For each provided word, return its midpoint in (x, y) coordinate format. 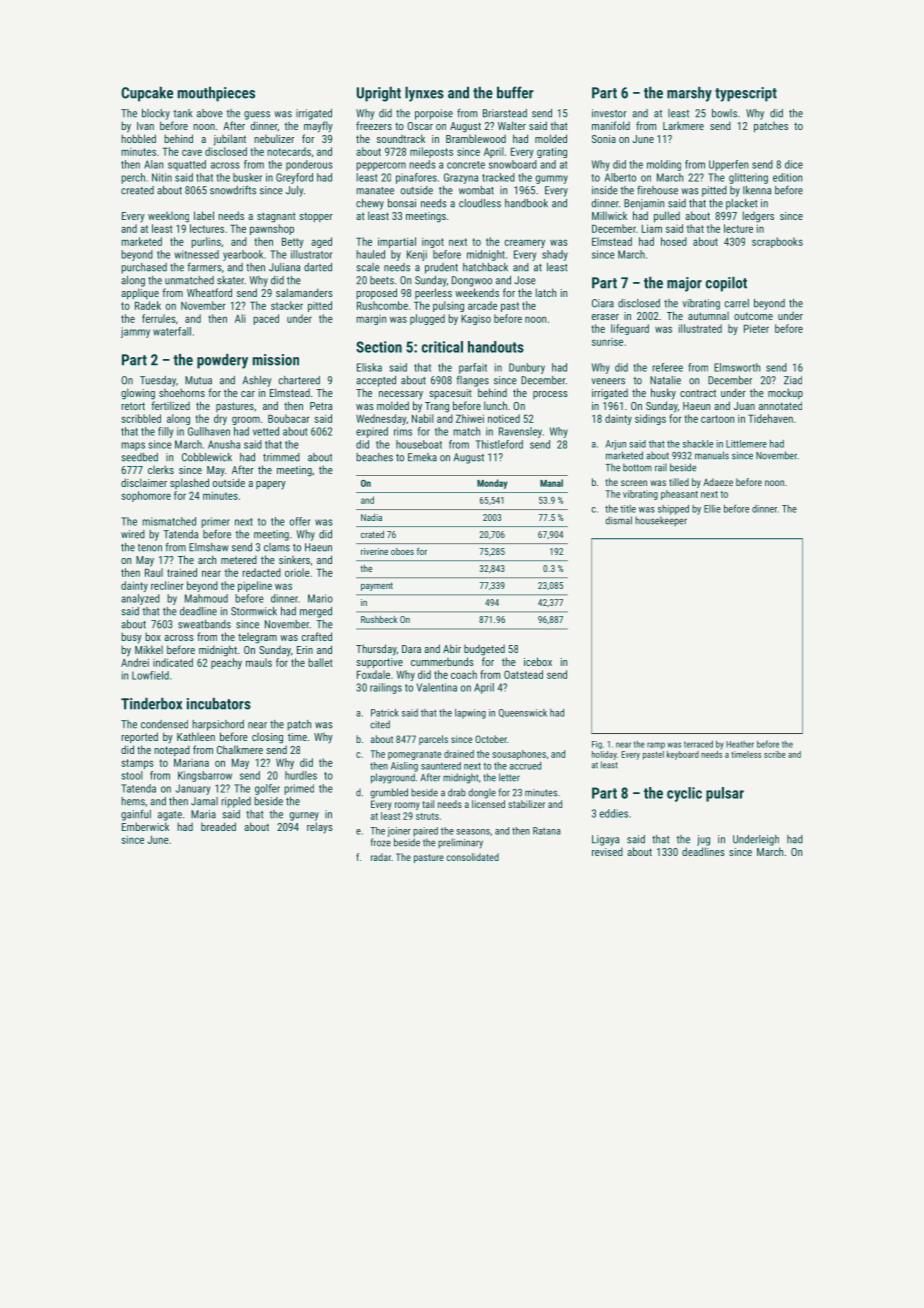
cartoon (717, 419)
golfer (267, 789)
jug (703, 840)
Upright (379, 94)
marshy (689, 94)
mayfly (318, 127)
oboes (402, 551)
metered (239, 559)
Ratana (547, 831)
